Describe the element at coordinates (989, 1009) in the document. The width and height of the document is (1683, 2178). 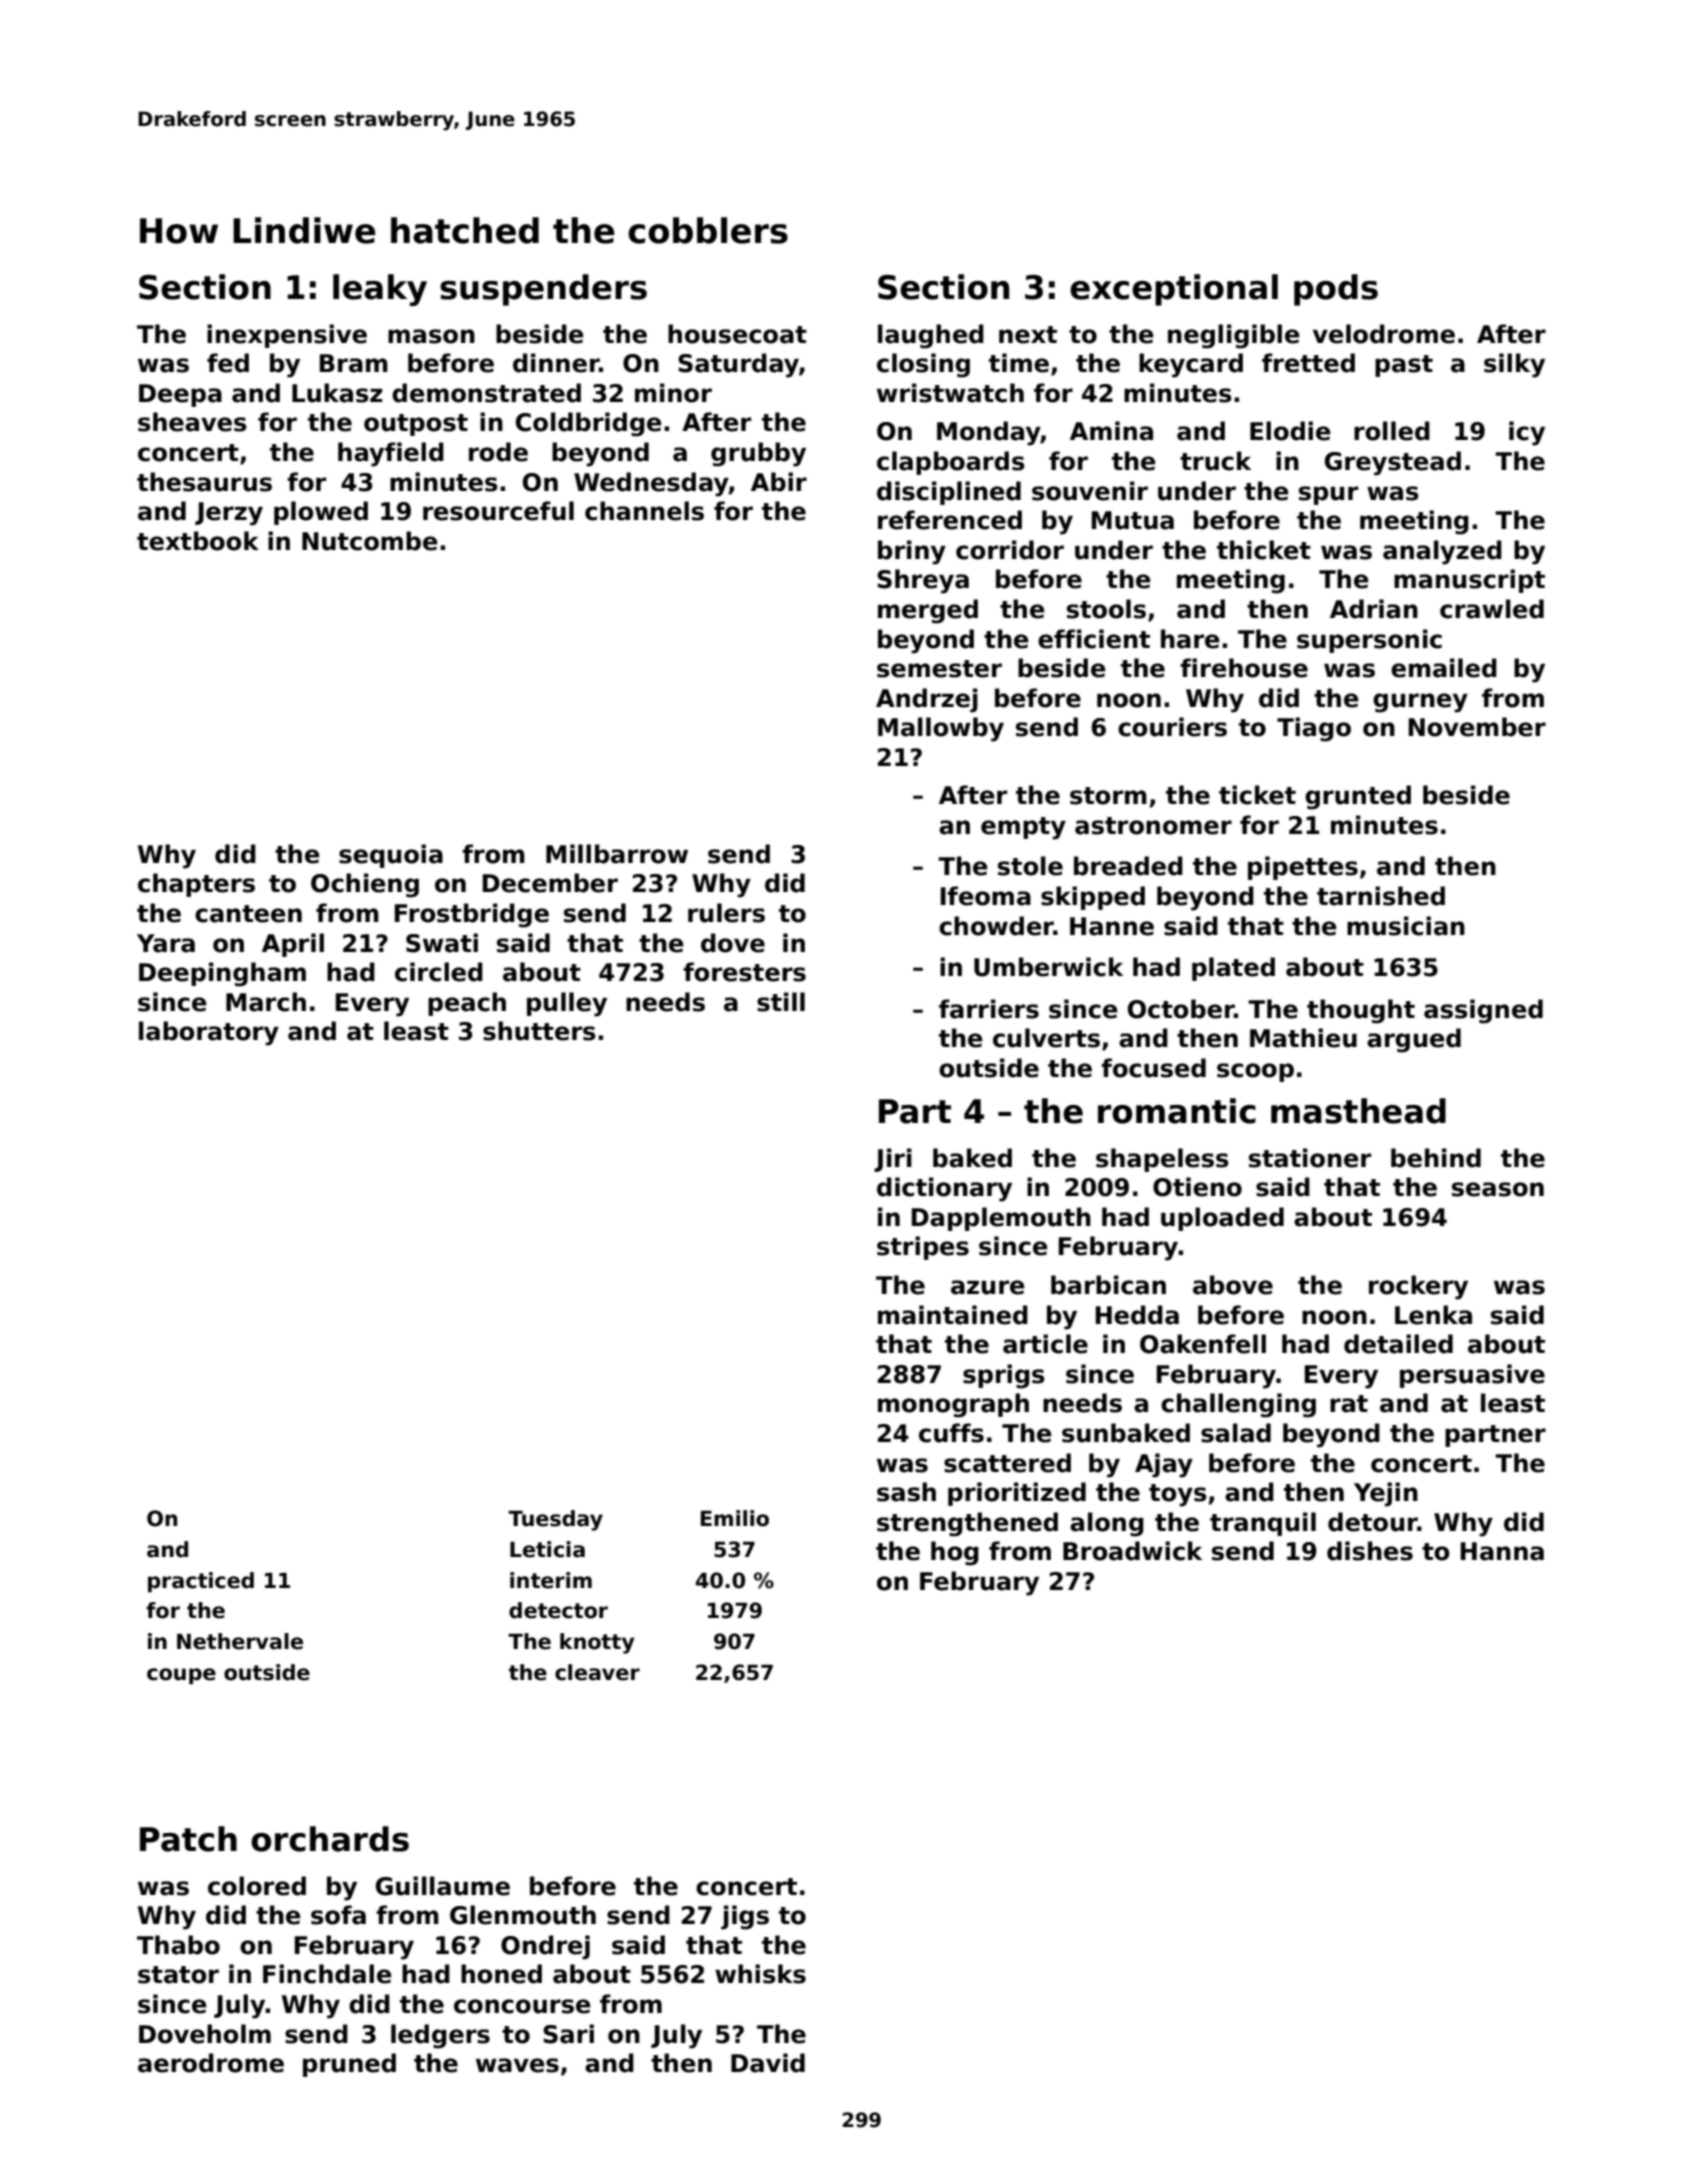
I see `farriers` at that location.
